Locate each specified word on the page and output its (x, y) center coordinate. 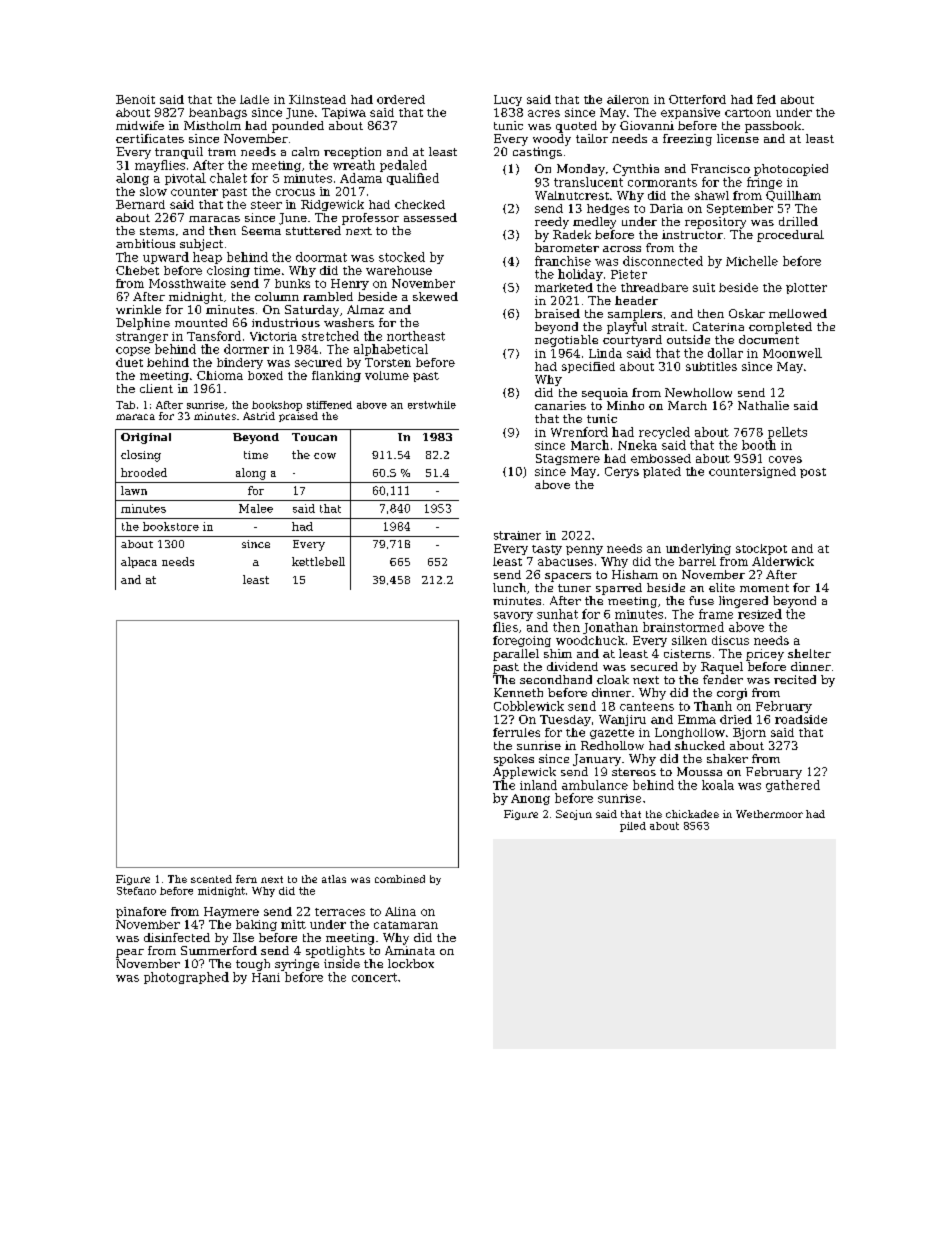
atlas (334, 879)
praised (298, 417)
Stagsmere (568, 459)
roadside (801, 719)
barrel (697, 561)
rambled (328, 296)
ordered (401, 99)
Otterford (697, 99)
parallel (516, 655)
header (636, 300)
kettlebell (318, 561)
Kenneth (518, 692)
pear (130, 953)
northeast (416, 336)
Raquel (722, 668)
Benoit (135, 99)
